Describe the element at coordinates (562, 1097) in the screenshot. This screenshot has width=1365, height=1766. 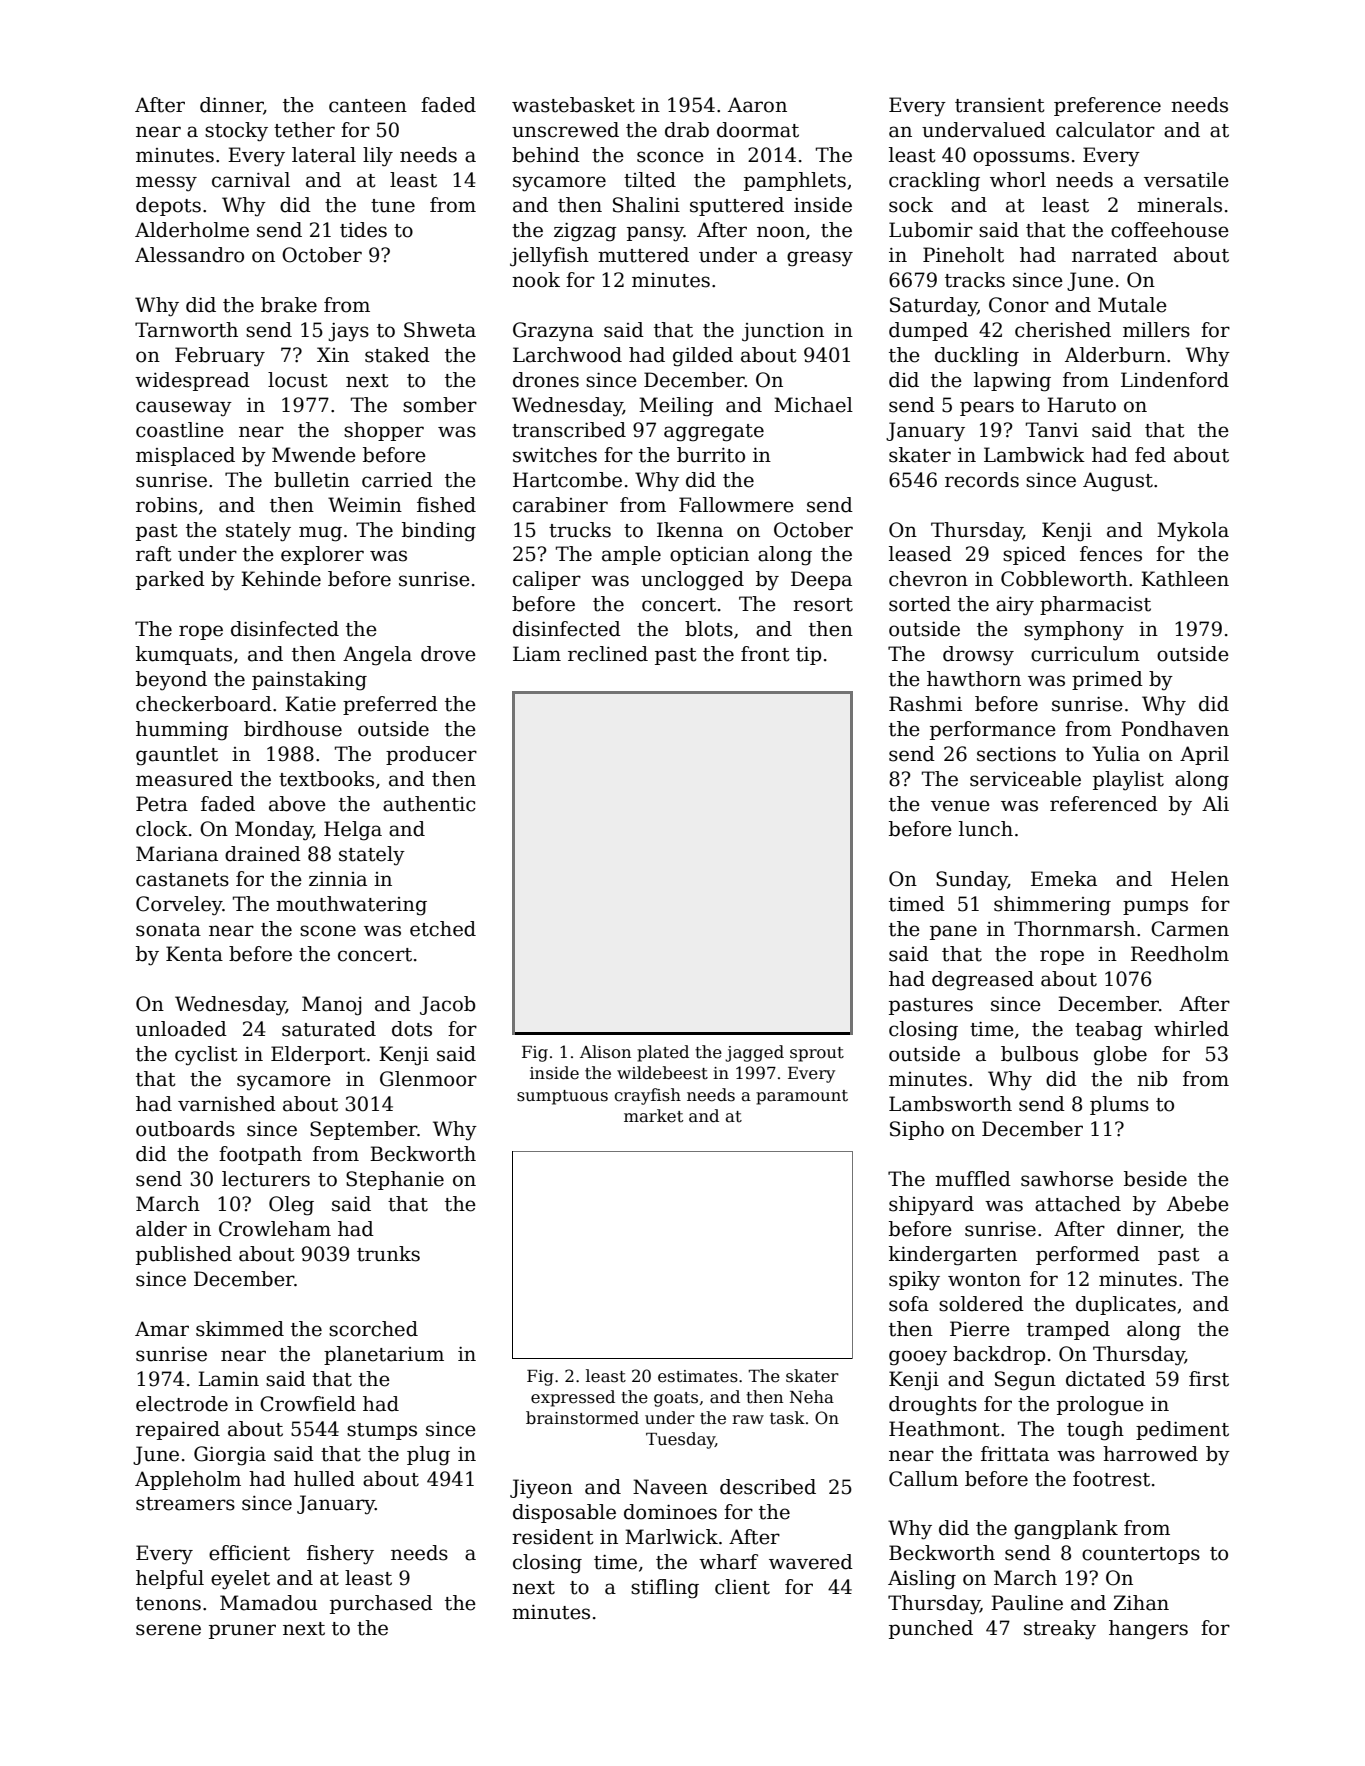
I see `sumptuous` at that location.
